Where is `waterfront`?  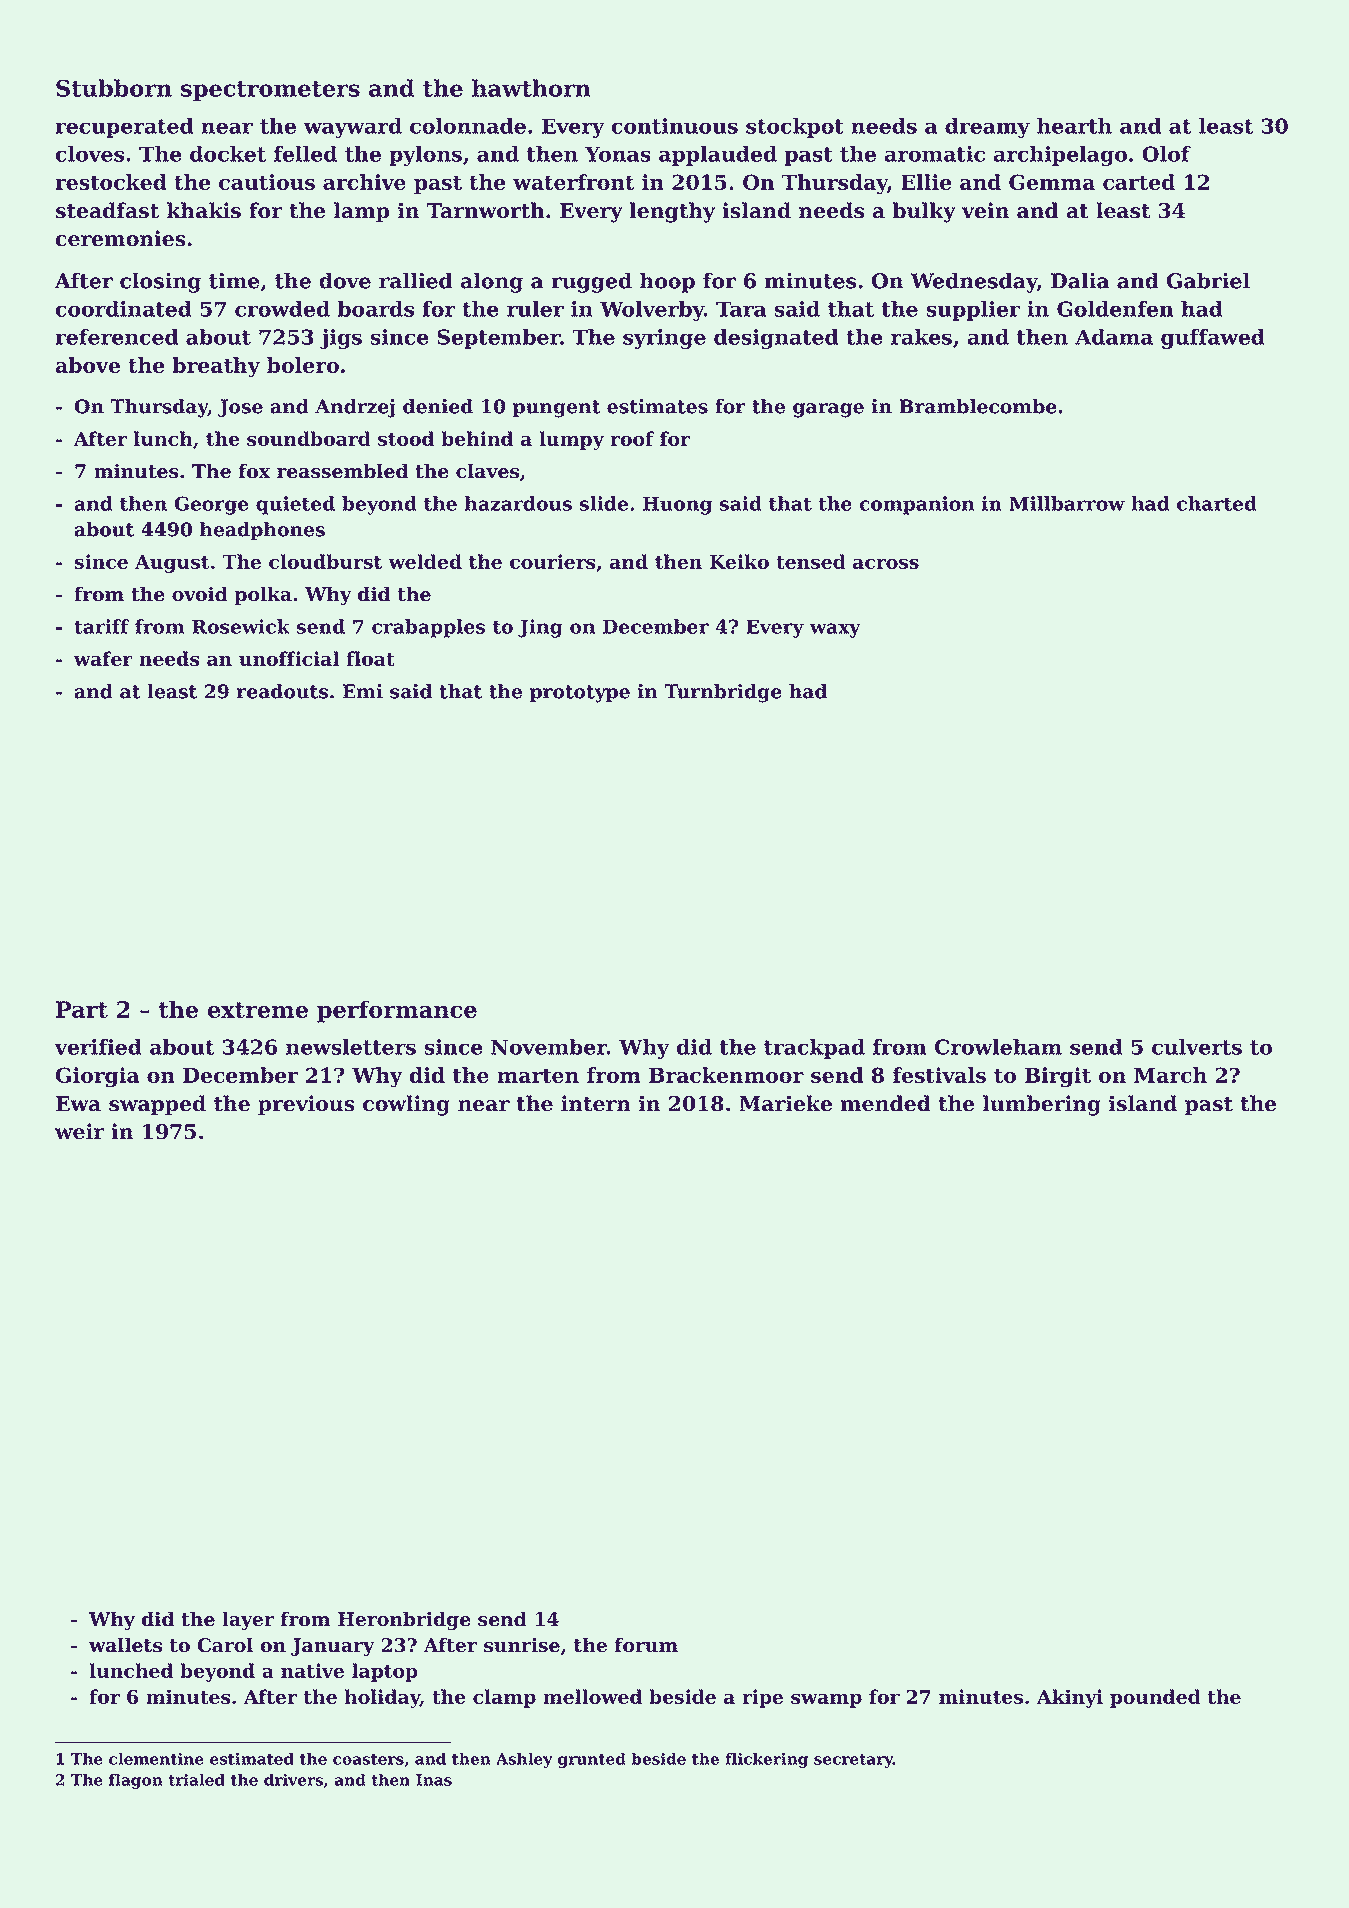
waterfront is located at coordinates (573, 182).
